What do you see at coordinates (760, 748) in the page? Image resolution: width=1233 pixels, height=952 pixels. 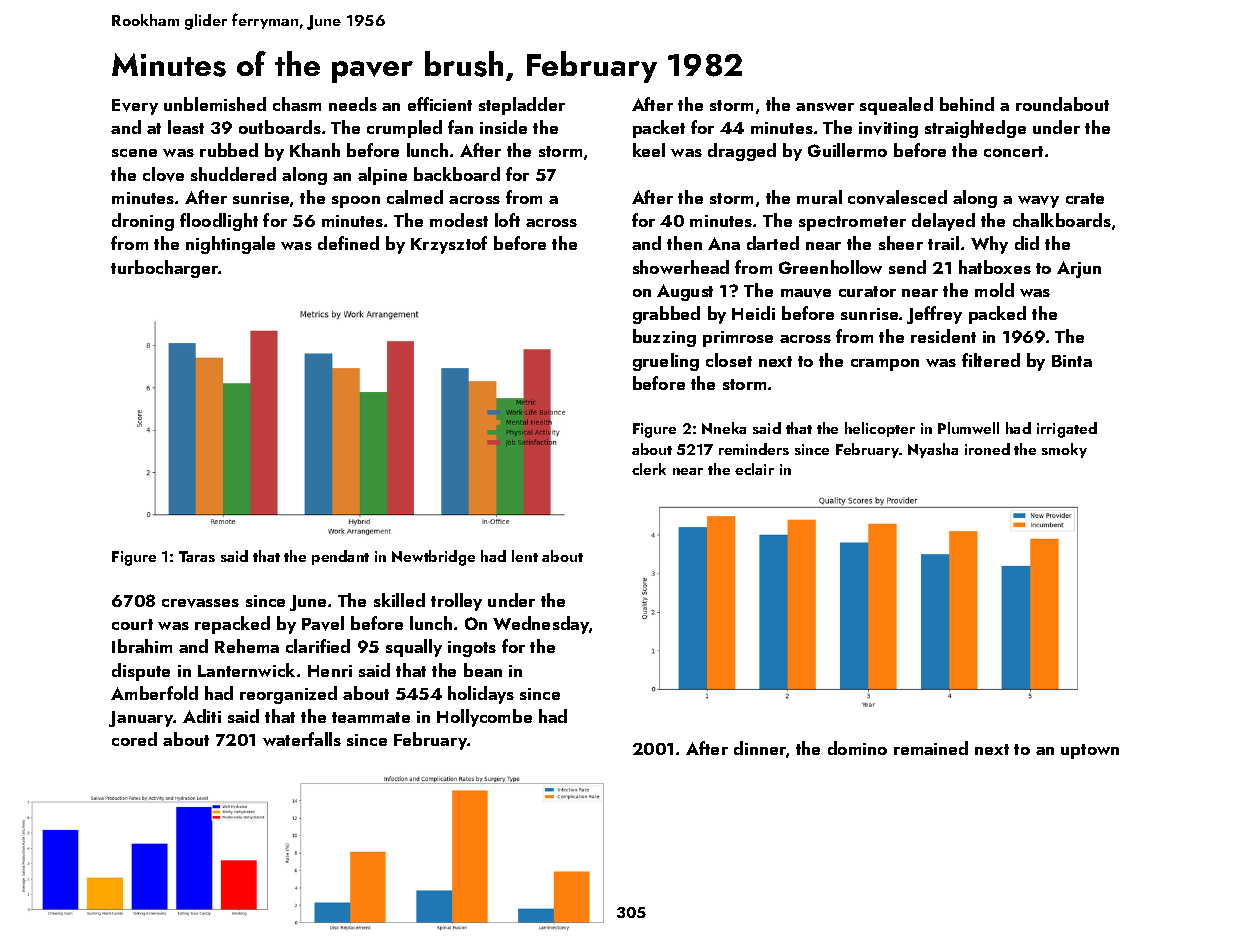 I see `dinner` at bounding box center [760, 748].
